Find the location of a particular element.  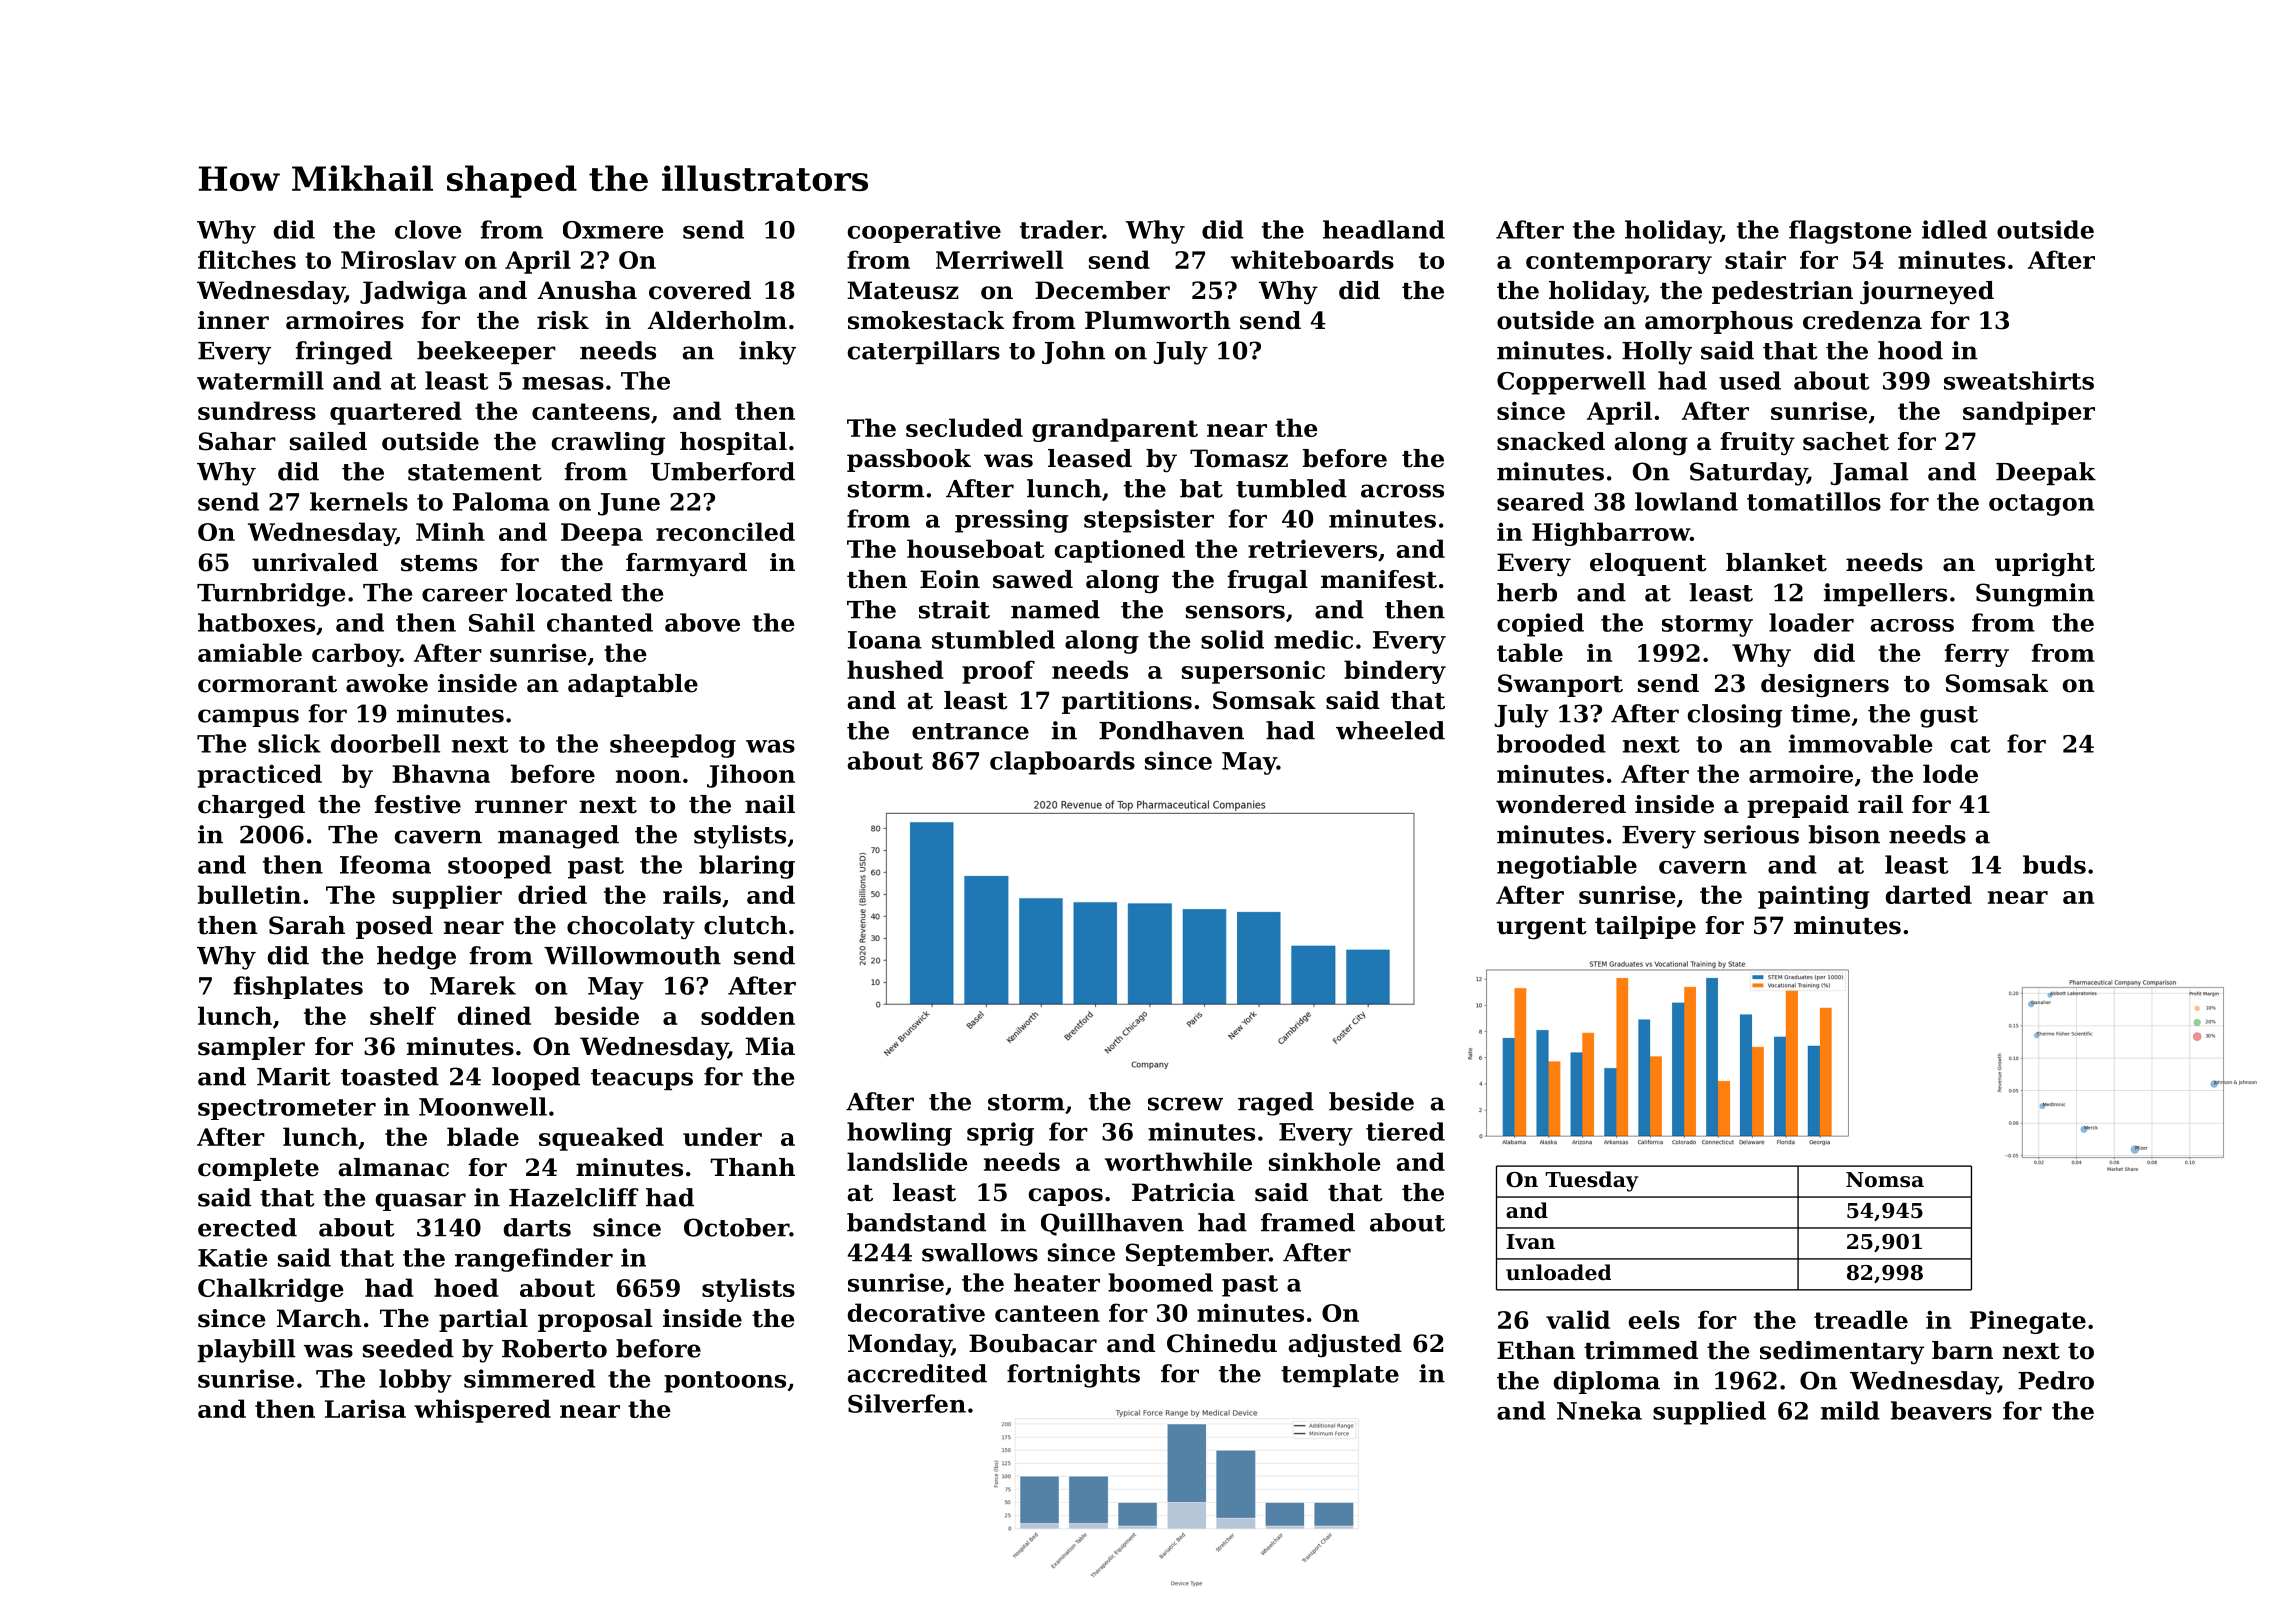

Marek is located at coordinates (473, 985).
